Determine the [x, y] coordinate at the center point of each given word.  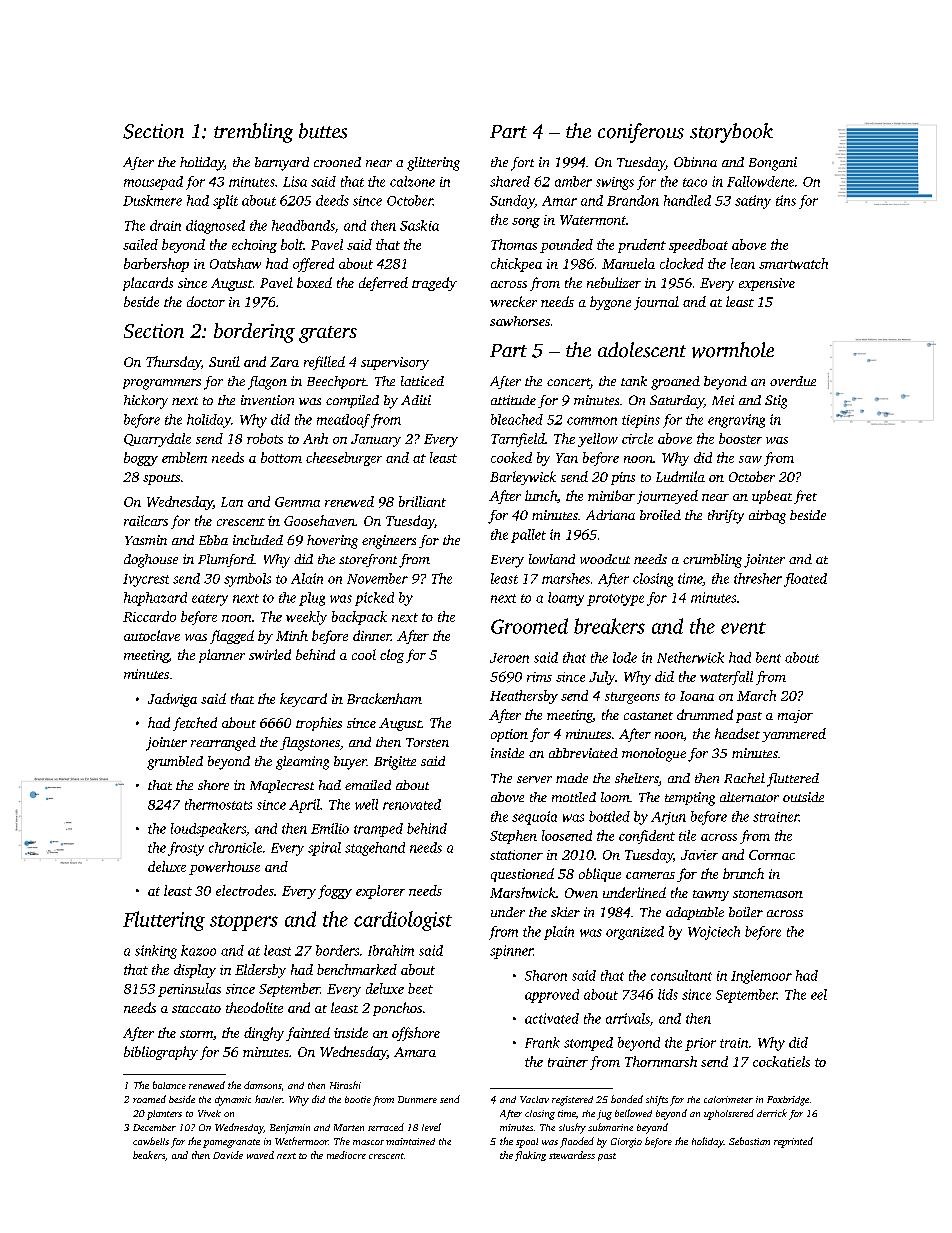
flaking [530, 1156]
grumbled [175, 763]
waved [260, 1155]
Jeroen [509, 658]
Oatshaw [235, 263]
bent [768, 657]
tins [786, 200]
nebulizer [614, 282]
